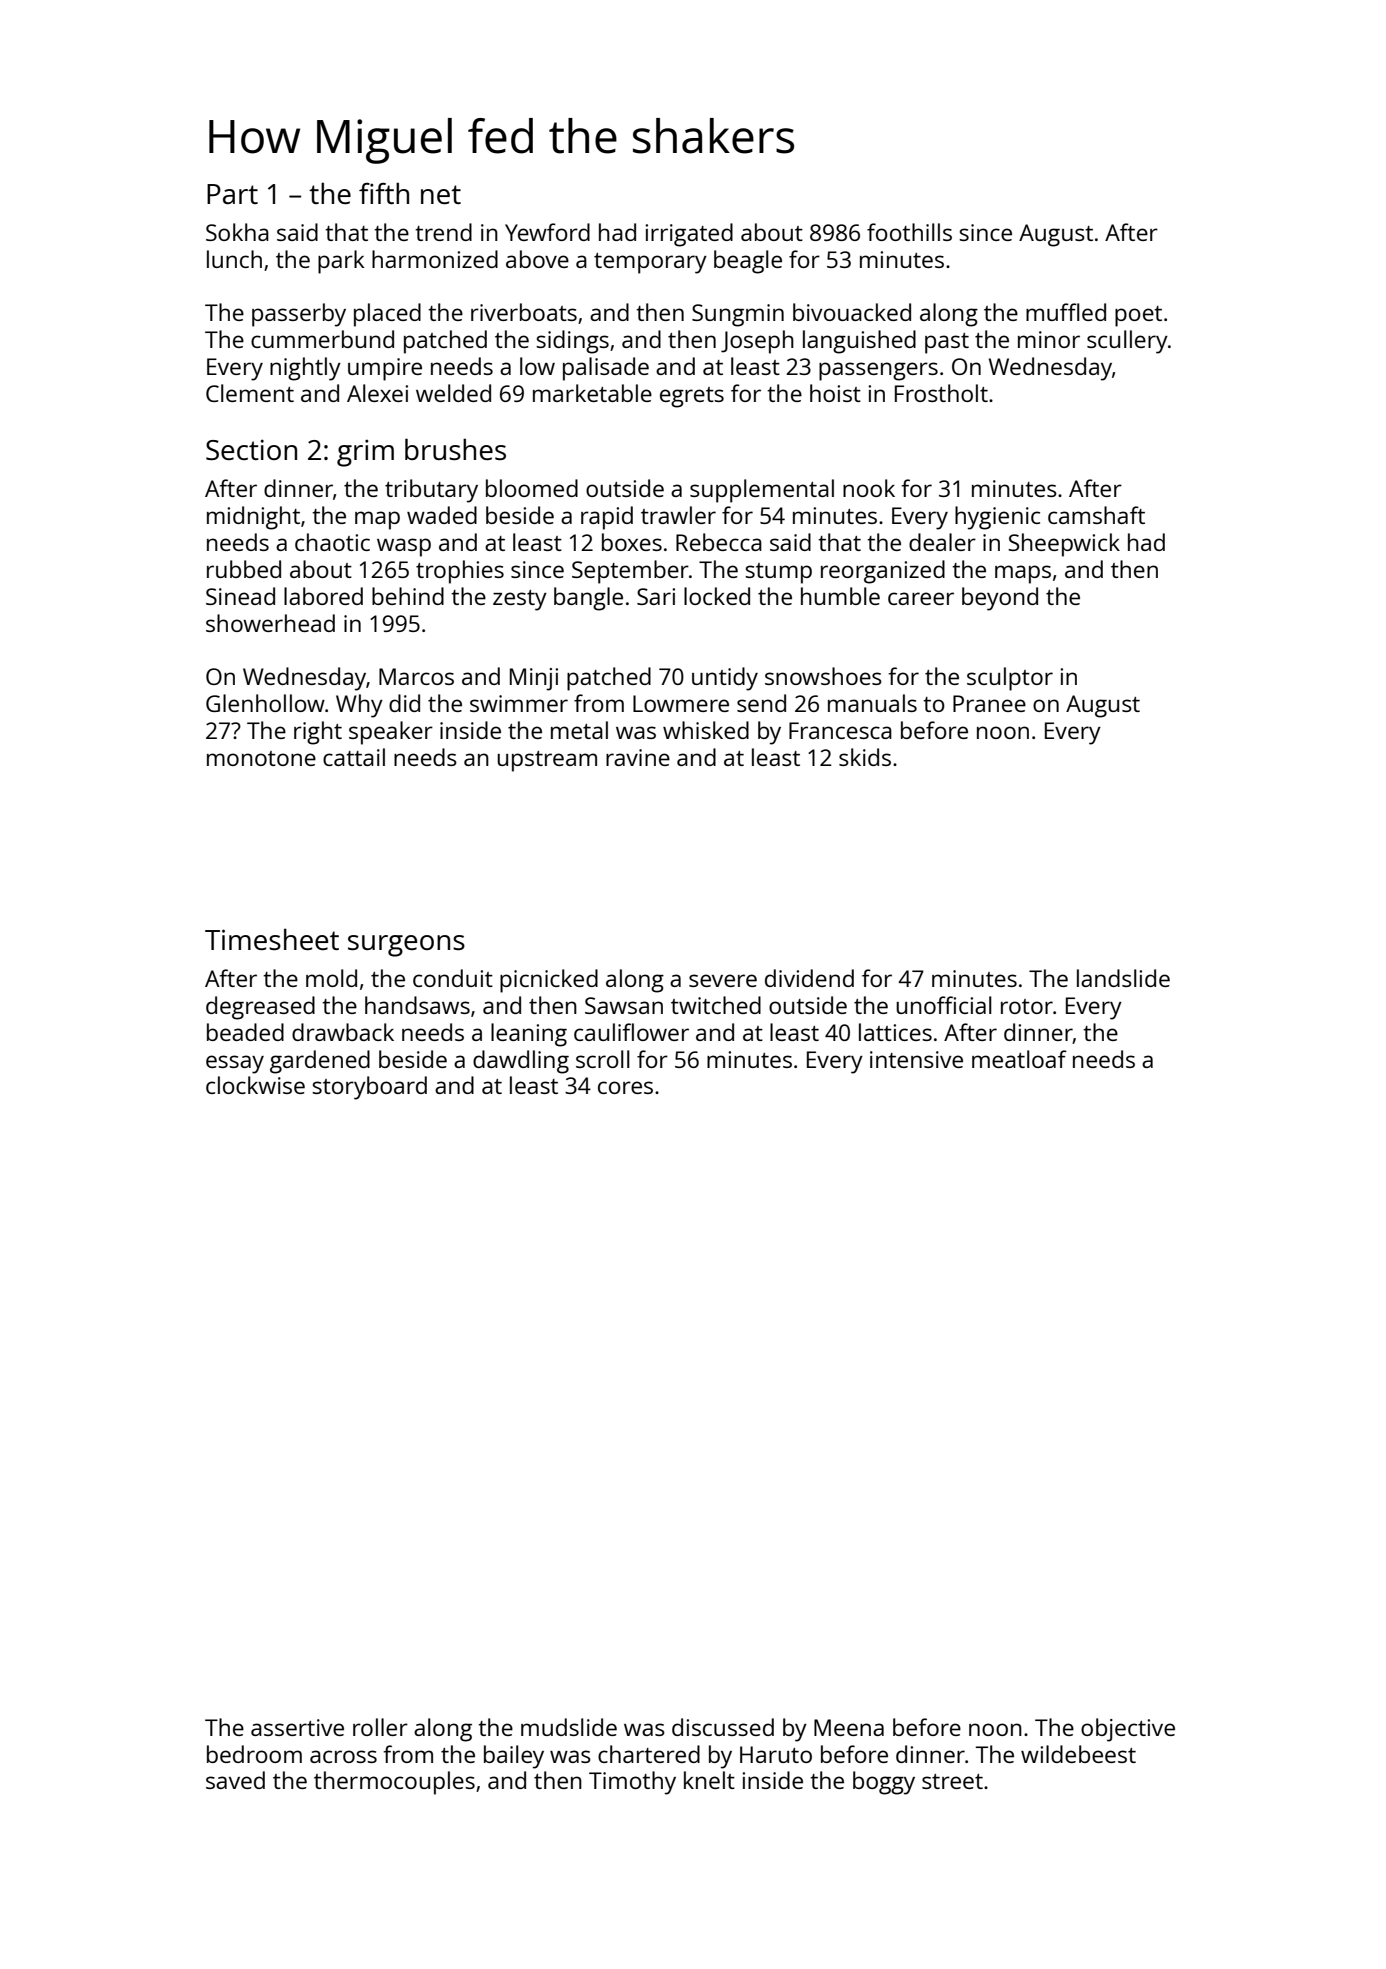 The image size is (1386, 1969). I want to click on boggy, so click(884, 1783).
